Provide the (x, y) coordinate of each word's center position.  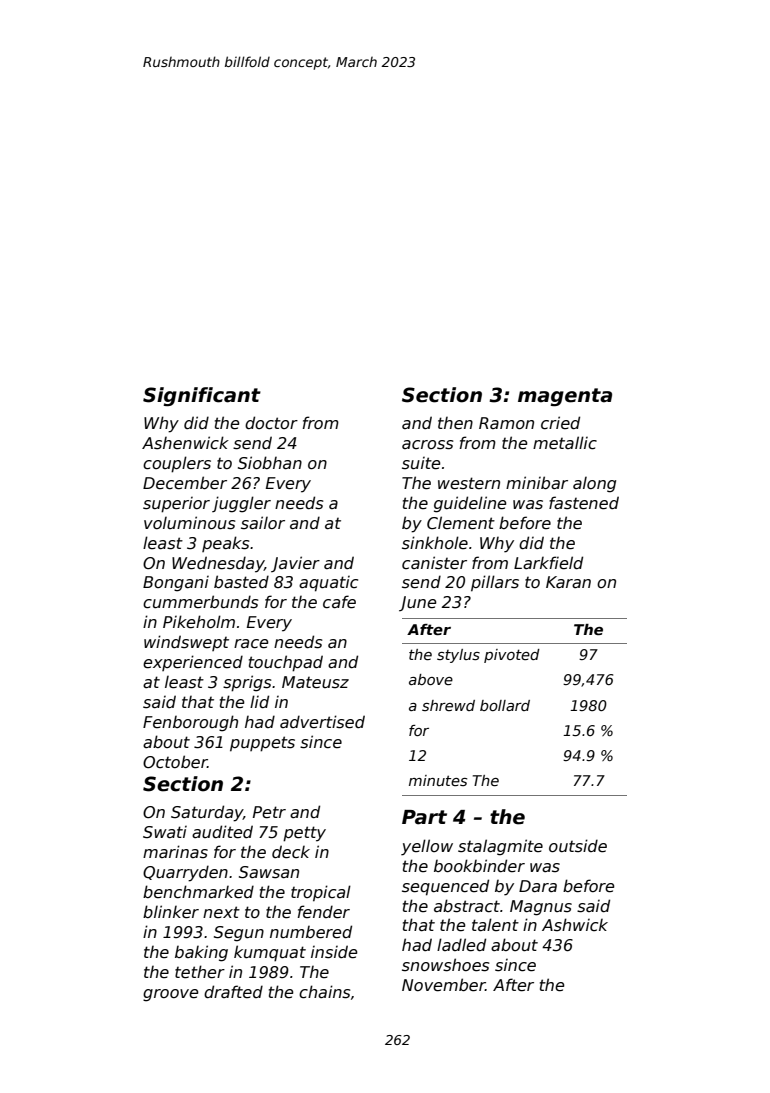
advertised (322, 722)
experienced (193, 663)
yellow (427, 847)
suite (421, 463)
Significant (202, 396)
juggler (241, 504)
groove (171, 995)
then (455, 423)
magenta (565, 397)
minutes (438, 780)
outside (578, 846)
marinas (175, 851)
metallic (565, 443)
